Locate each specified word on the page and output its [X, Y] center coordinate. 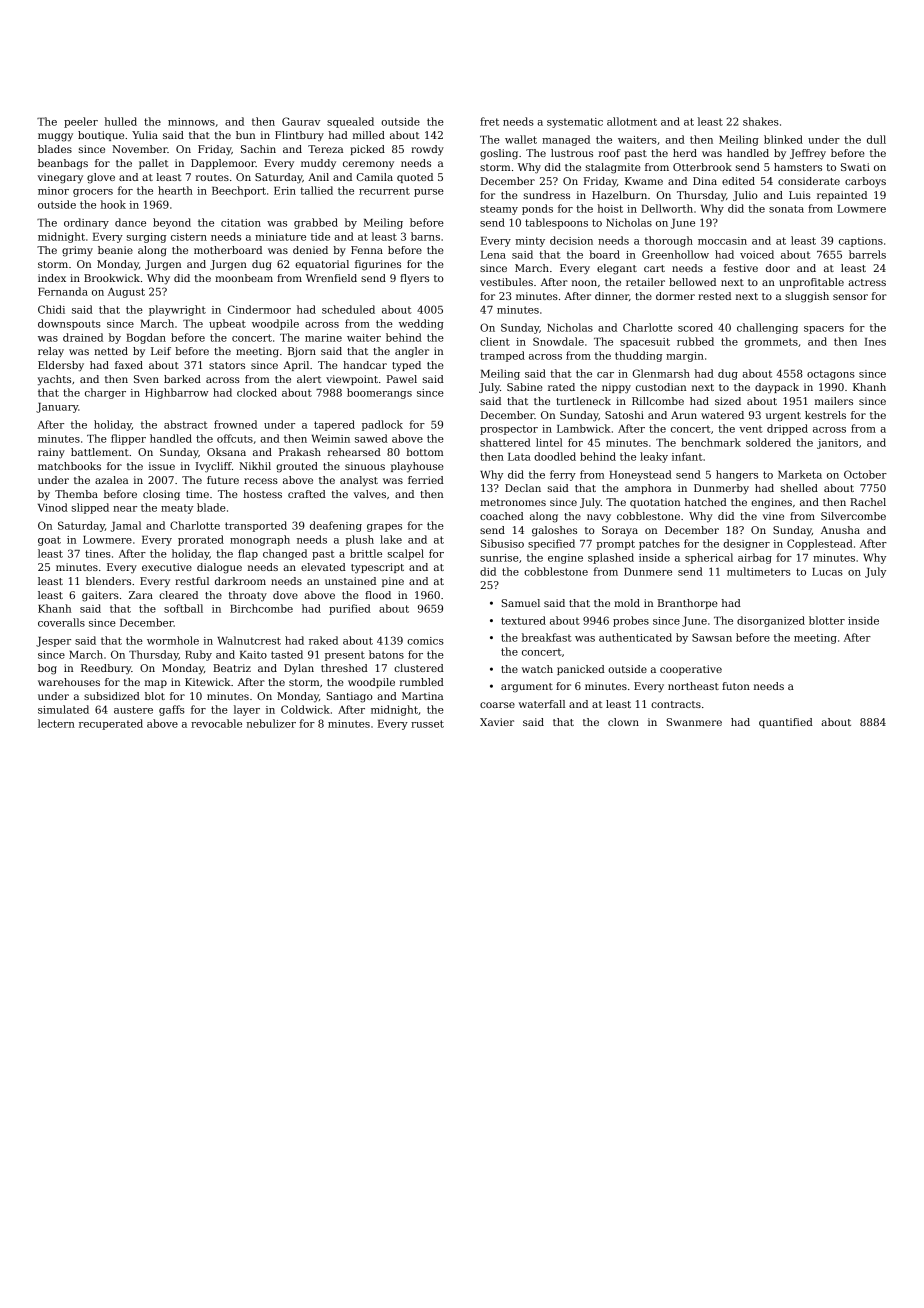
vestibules [506, 282]
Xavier [497, 722]
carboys [865, 182]
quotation [655, 503]
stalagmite [613, 168]
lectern [56, 723]
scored [695, 327]
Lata [519, 457]
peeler [81, 122]
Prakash [300, 452]
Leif [161, 351]
